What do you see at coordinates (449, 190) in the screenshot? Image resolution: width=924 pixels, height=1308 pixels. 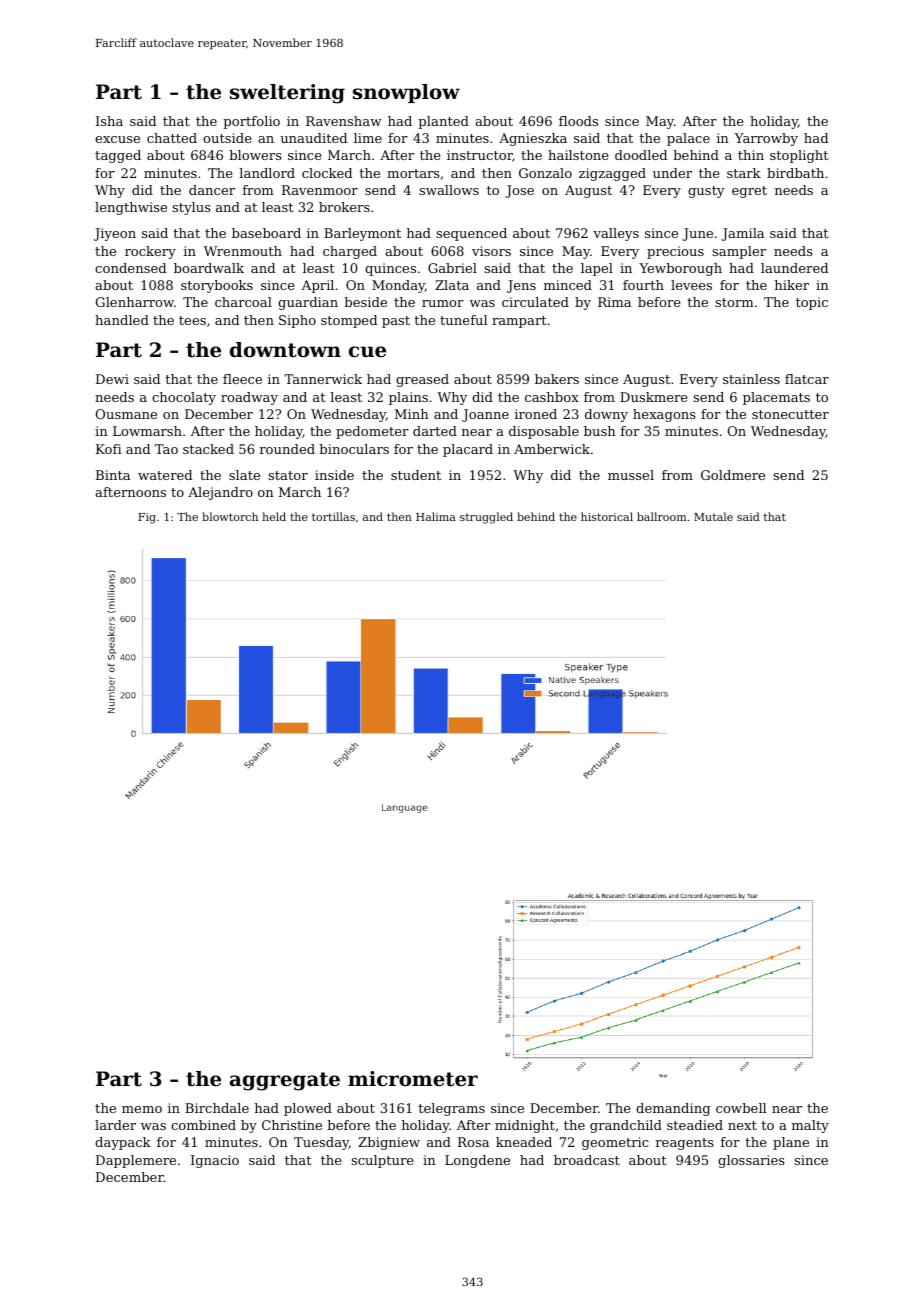 I see `swallows` at bounding box center [449, 190].
